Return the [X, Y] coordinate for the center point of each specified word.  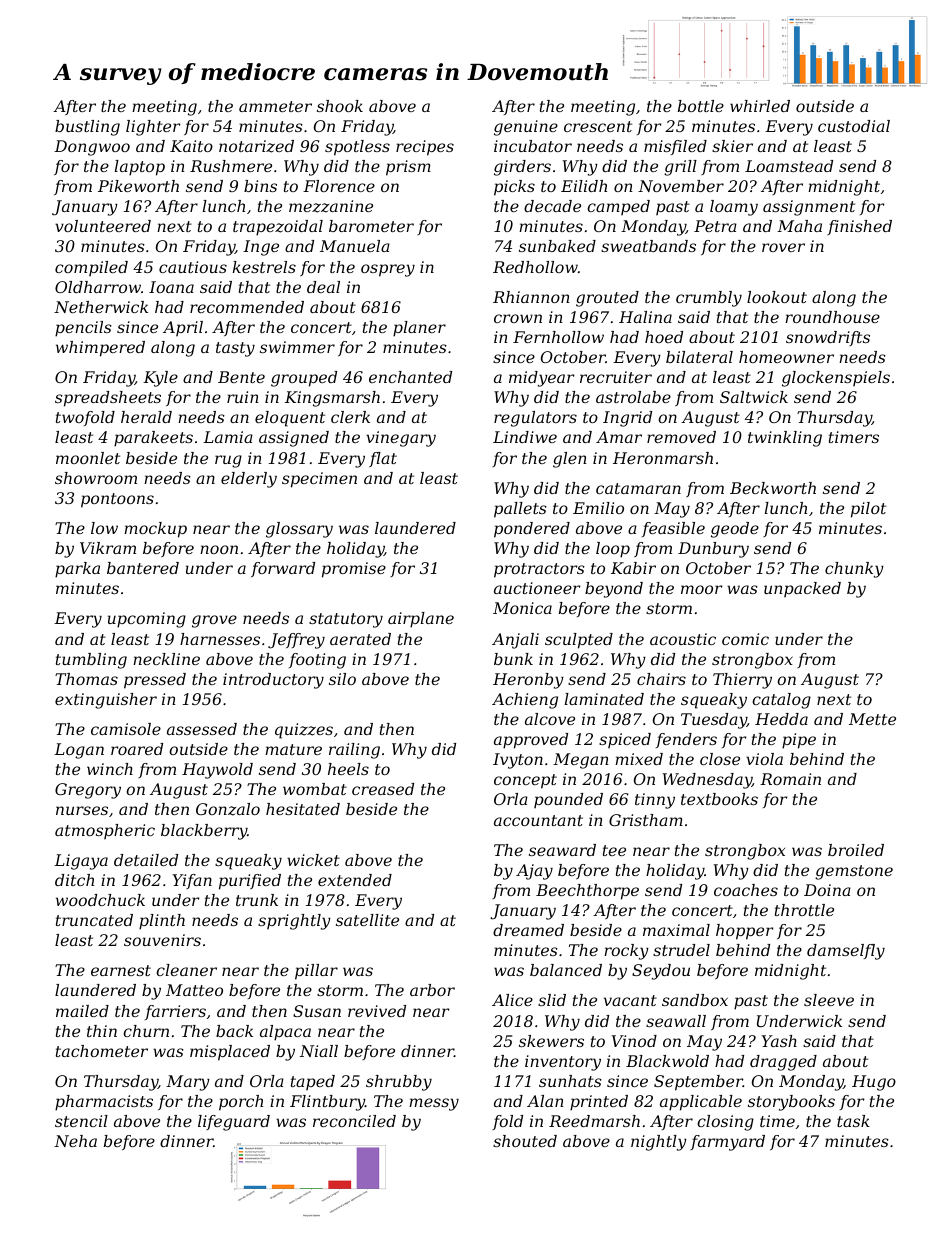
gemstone [854, 872]
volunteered [103, 226]
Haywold [217, 771]
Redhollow [535, 267]
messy [434, 1104]
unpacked [802, 589]
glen [570, 460]
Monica [522, 608]
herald [146, 417]
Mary [188, 1083]
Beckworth [773, 488]
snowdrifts [828, 338]
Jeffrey [296, 641]
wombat [315, 789]
